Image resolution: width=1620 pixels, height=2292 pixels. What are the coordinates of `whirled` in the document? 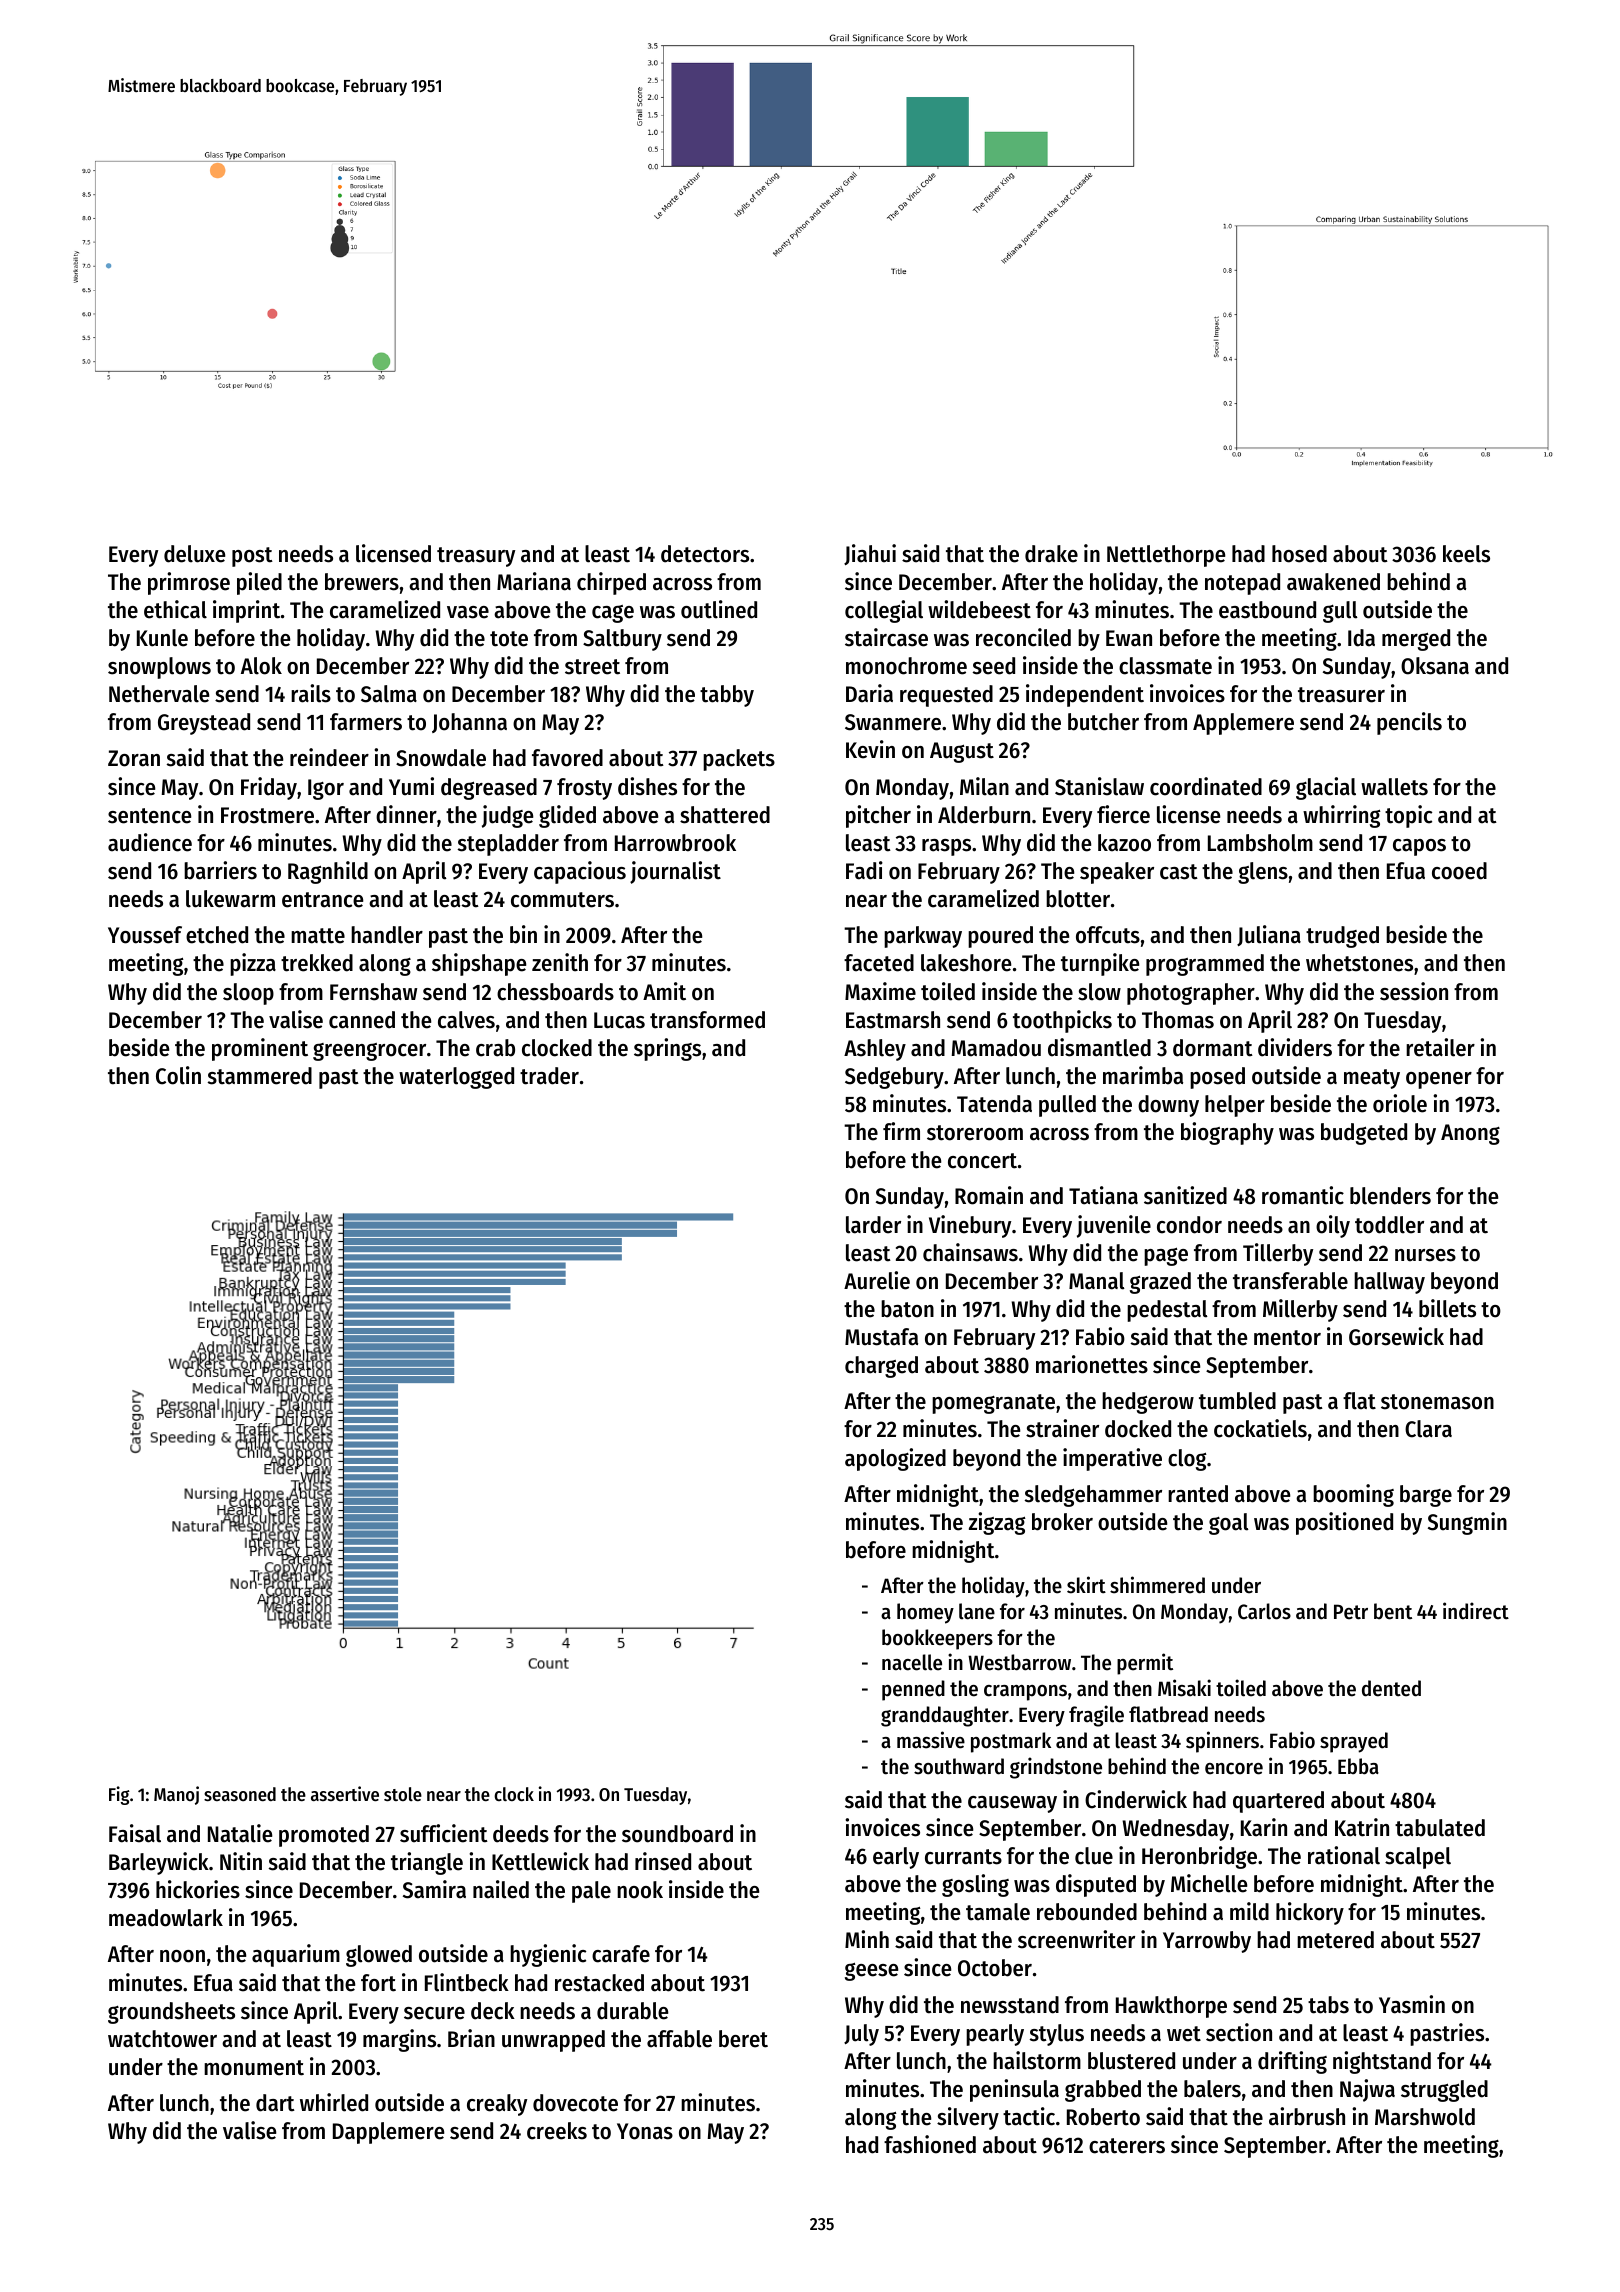 It's located at (334, 2102).
